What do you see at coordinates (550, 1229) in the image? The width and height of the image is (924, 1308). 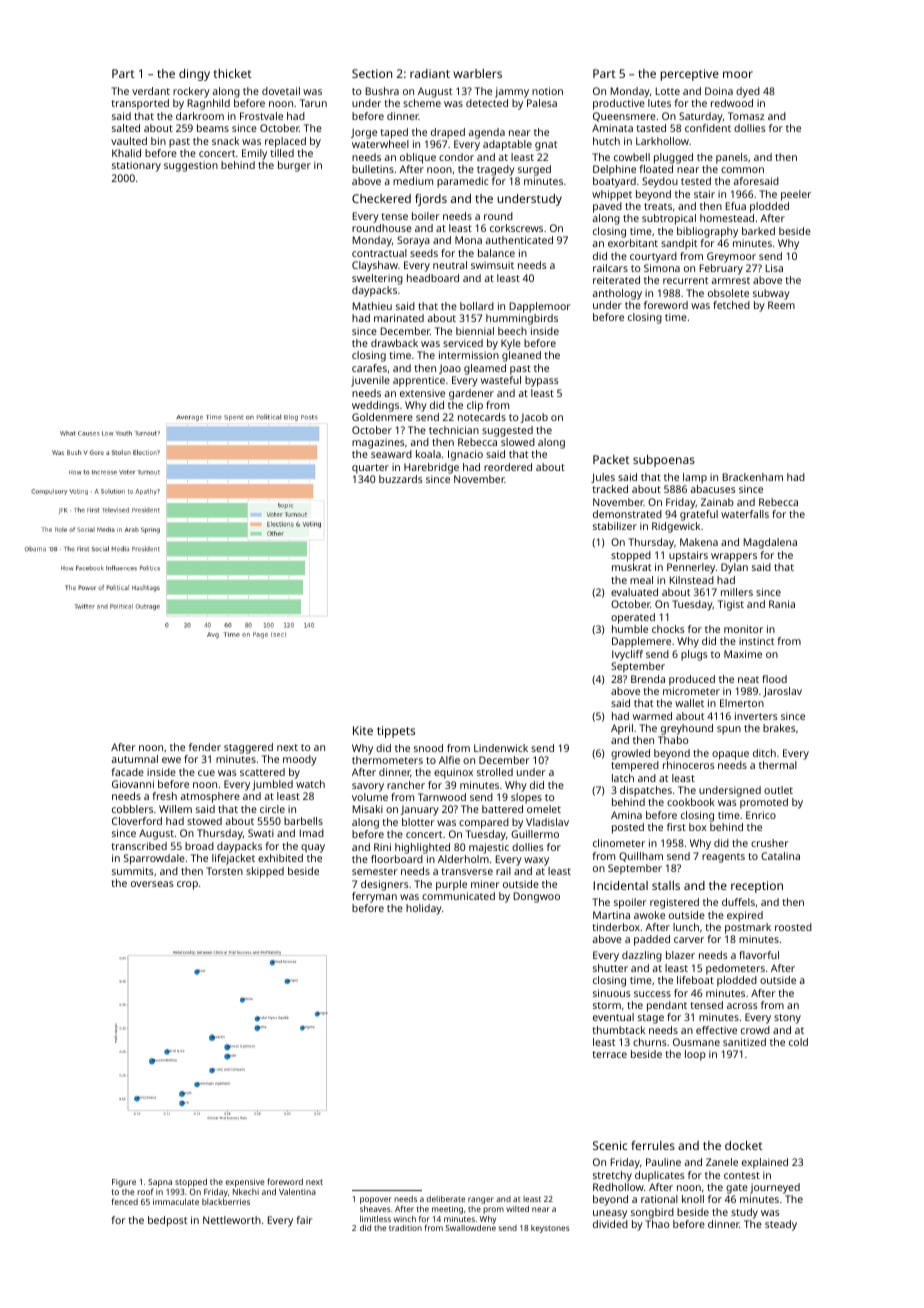 I see `keystones` at bounding box center [550, 1229].
